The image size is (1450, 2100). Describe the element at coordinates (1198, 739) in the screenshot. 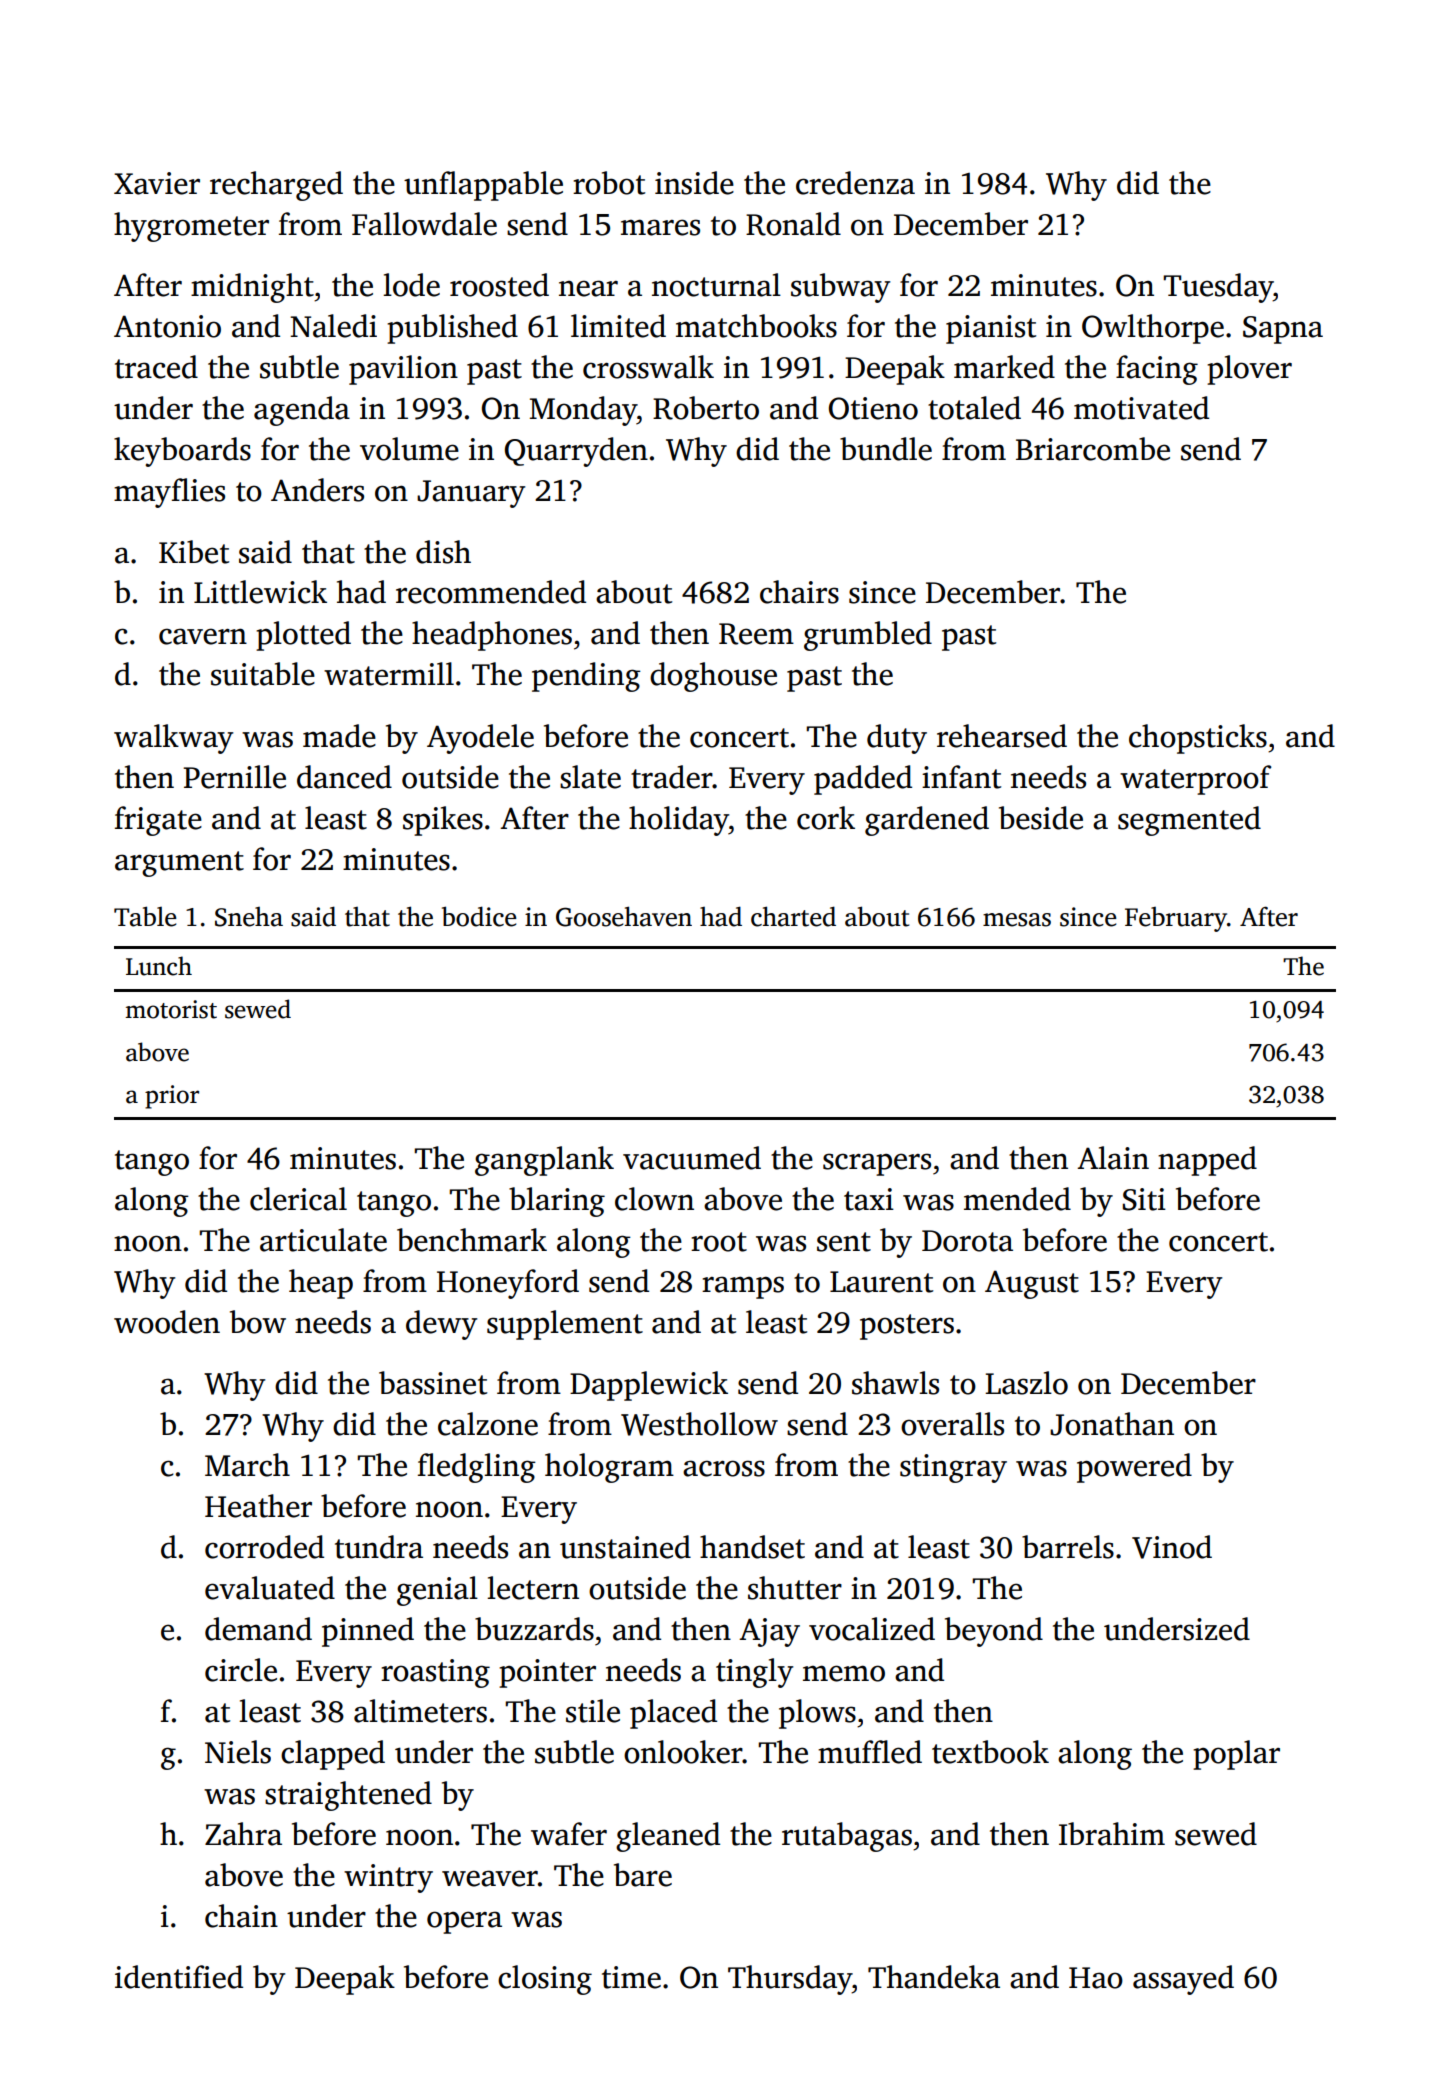

I see `chopsticks` at that location.
